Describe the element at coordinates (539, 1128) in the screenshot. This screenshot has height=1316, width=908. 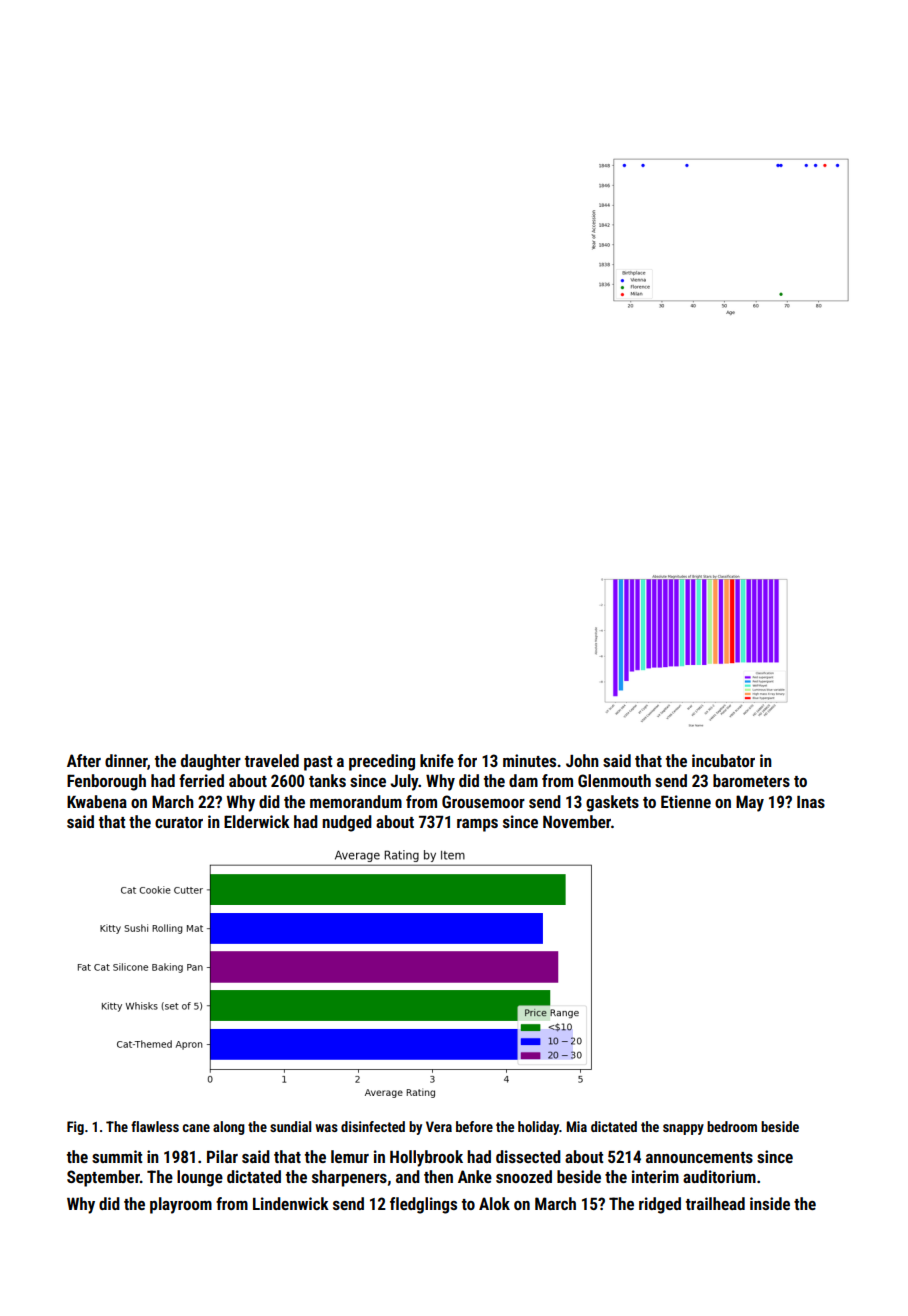
I see `holiday` at that location.
